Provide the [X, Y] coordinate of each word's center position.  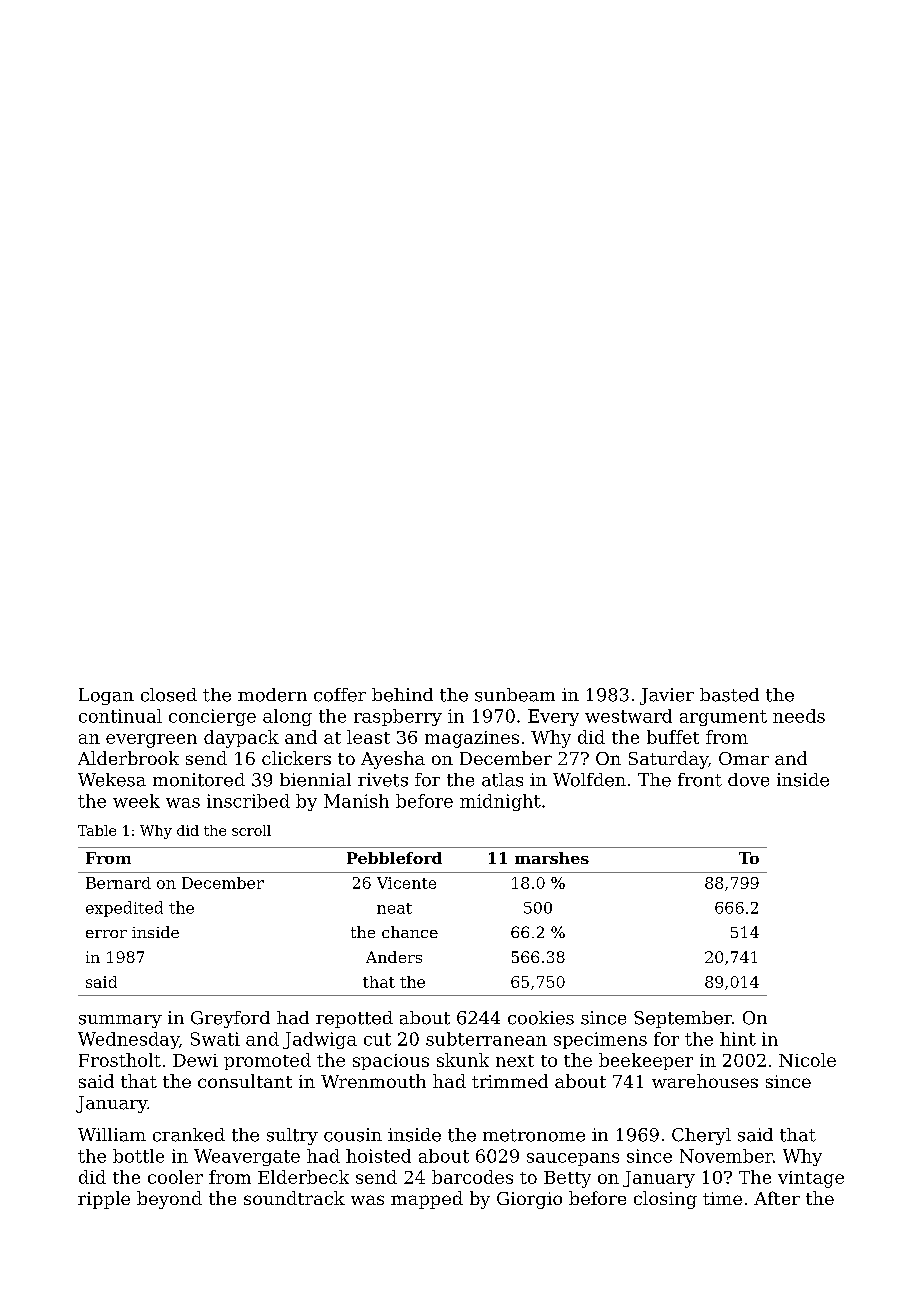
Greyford [230, 1019]
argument [723, 718]
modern [272, 695]
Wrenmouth [373, 1081]
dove [748, 780]
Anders [394, 957]
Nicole [807, 1060]
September [683, 1019]
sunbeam [515, 695]
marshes [552, 858]
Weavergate [247, 1157]
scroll [251, 830]
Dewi [195, 1060]
